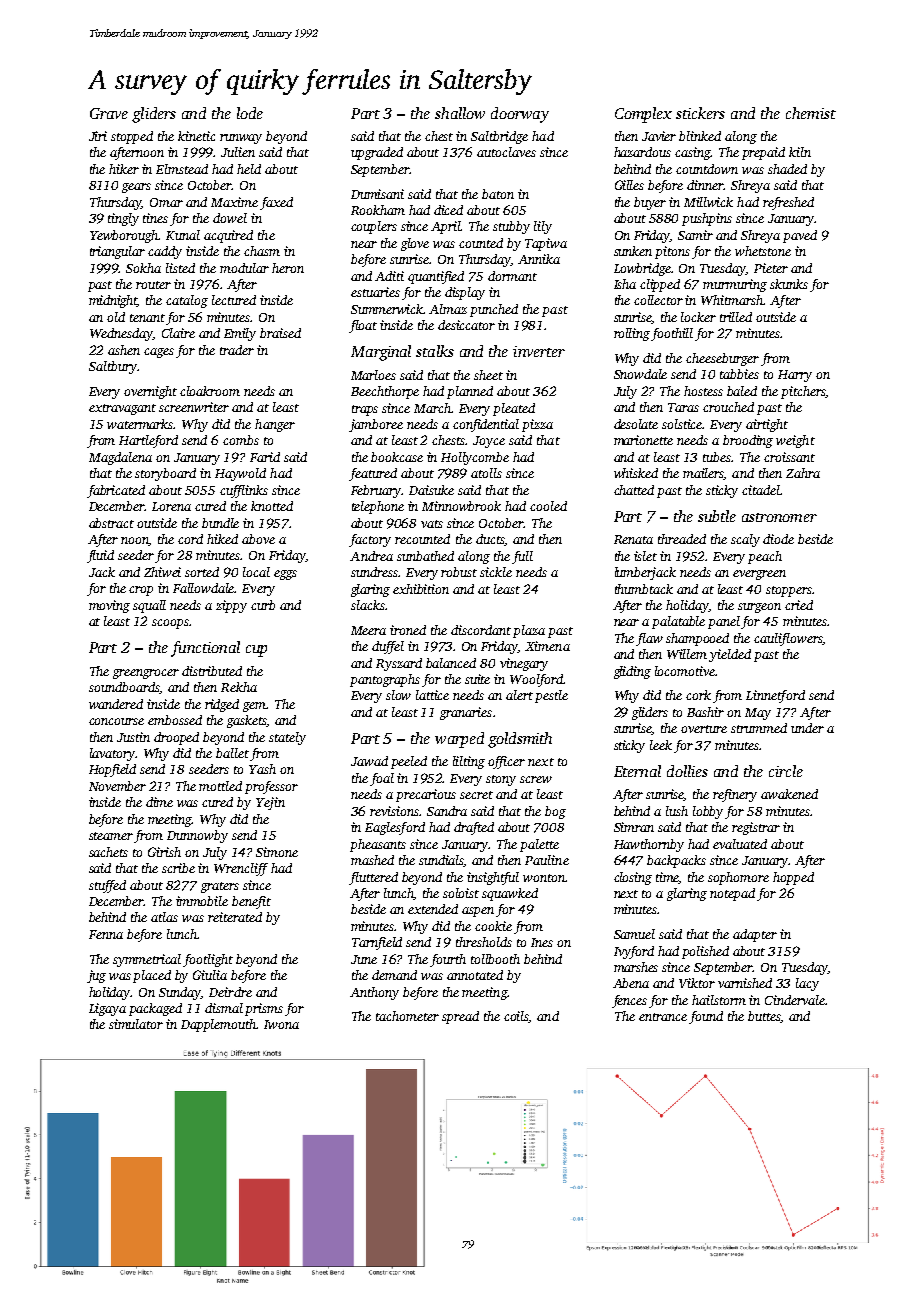 The image size is (924, 1308). What do you see at coordinates (263, 605) in the image?
I see `curb` at bounding box center [263, 605].
